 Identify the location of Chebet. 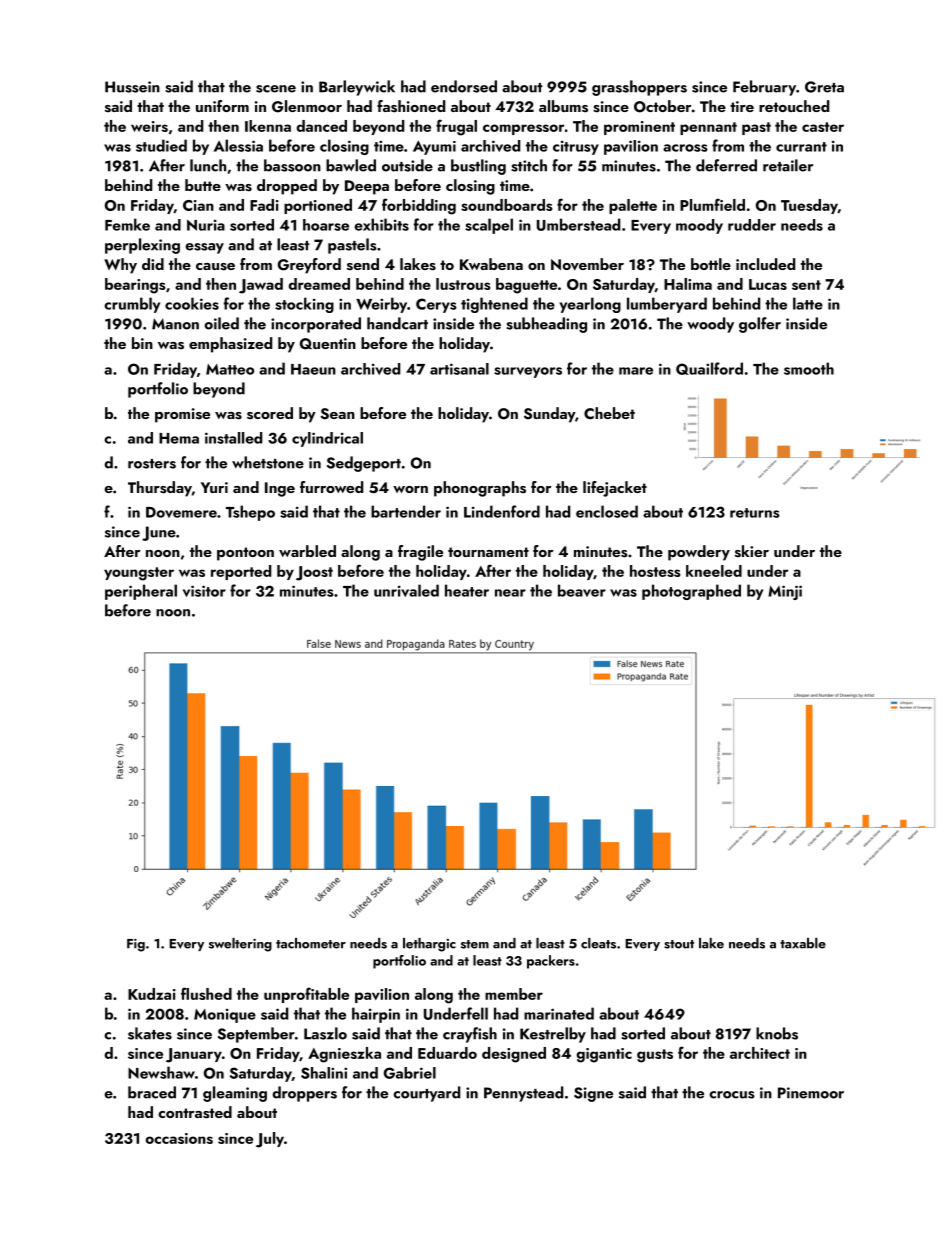
(609, 413).
